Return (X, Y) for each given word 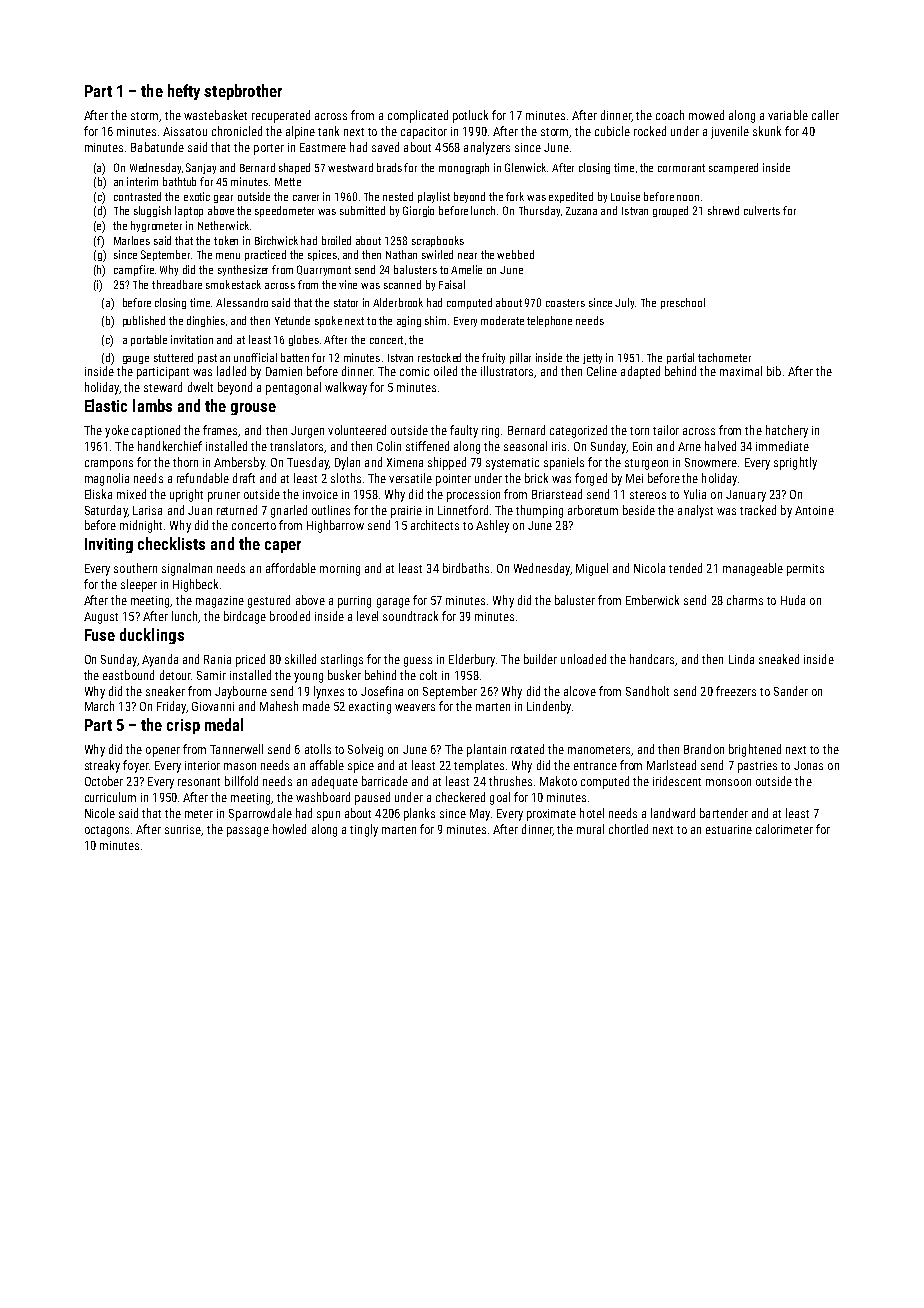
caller (825, 115)
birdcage (245, 617)
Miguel (592, 569)
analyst (695, 511)
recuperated (281, 116)
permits (805, 570)
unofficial (255, 357)
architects (435, 525)
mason (240, 766)
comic (414, 371)
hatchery (787, 431)
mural (590, 829)
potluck (470, 116)
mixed (131, 494)
